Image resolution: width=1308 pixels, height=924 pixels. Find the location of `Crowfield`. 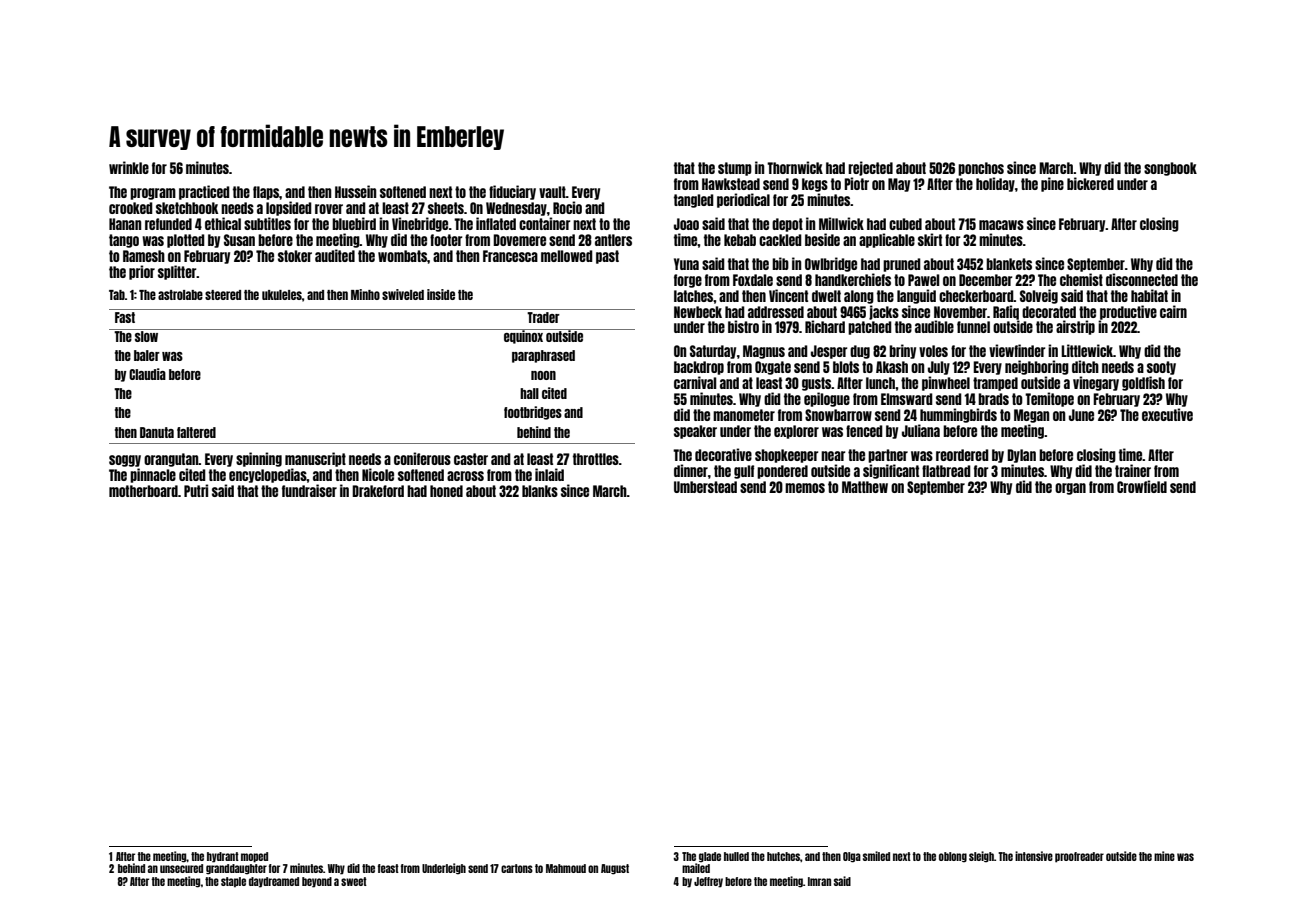

Crowfield is located at coordinates (1142, 486).
